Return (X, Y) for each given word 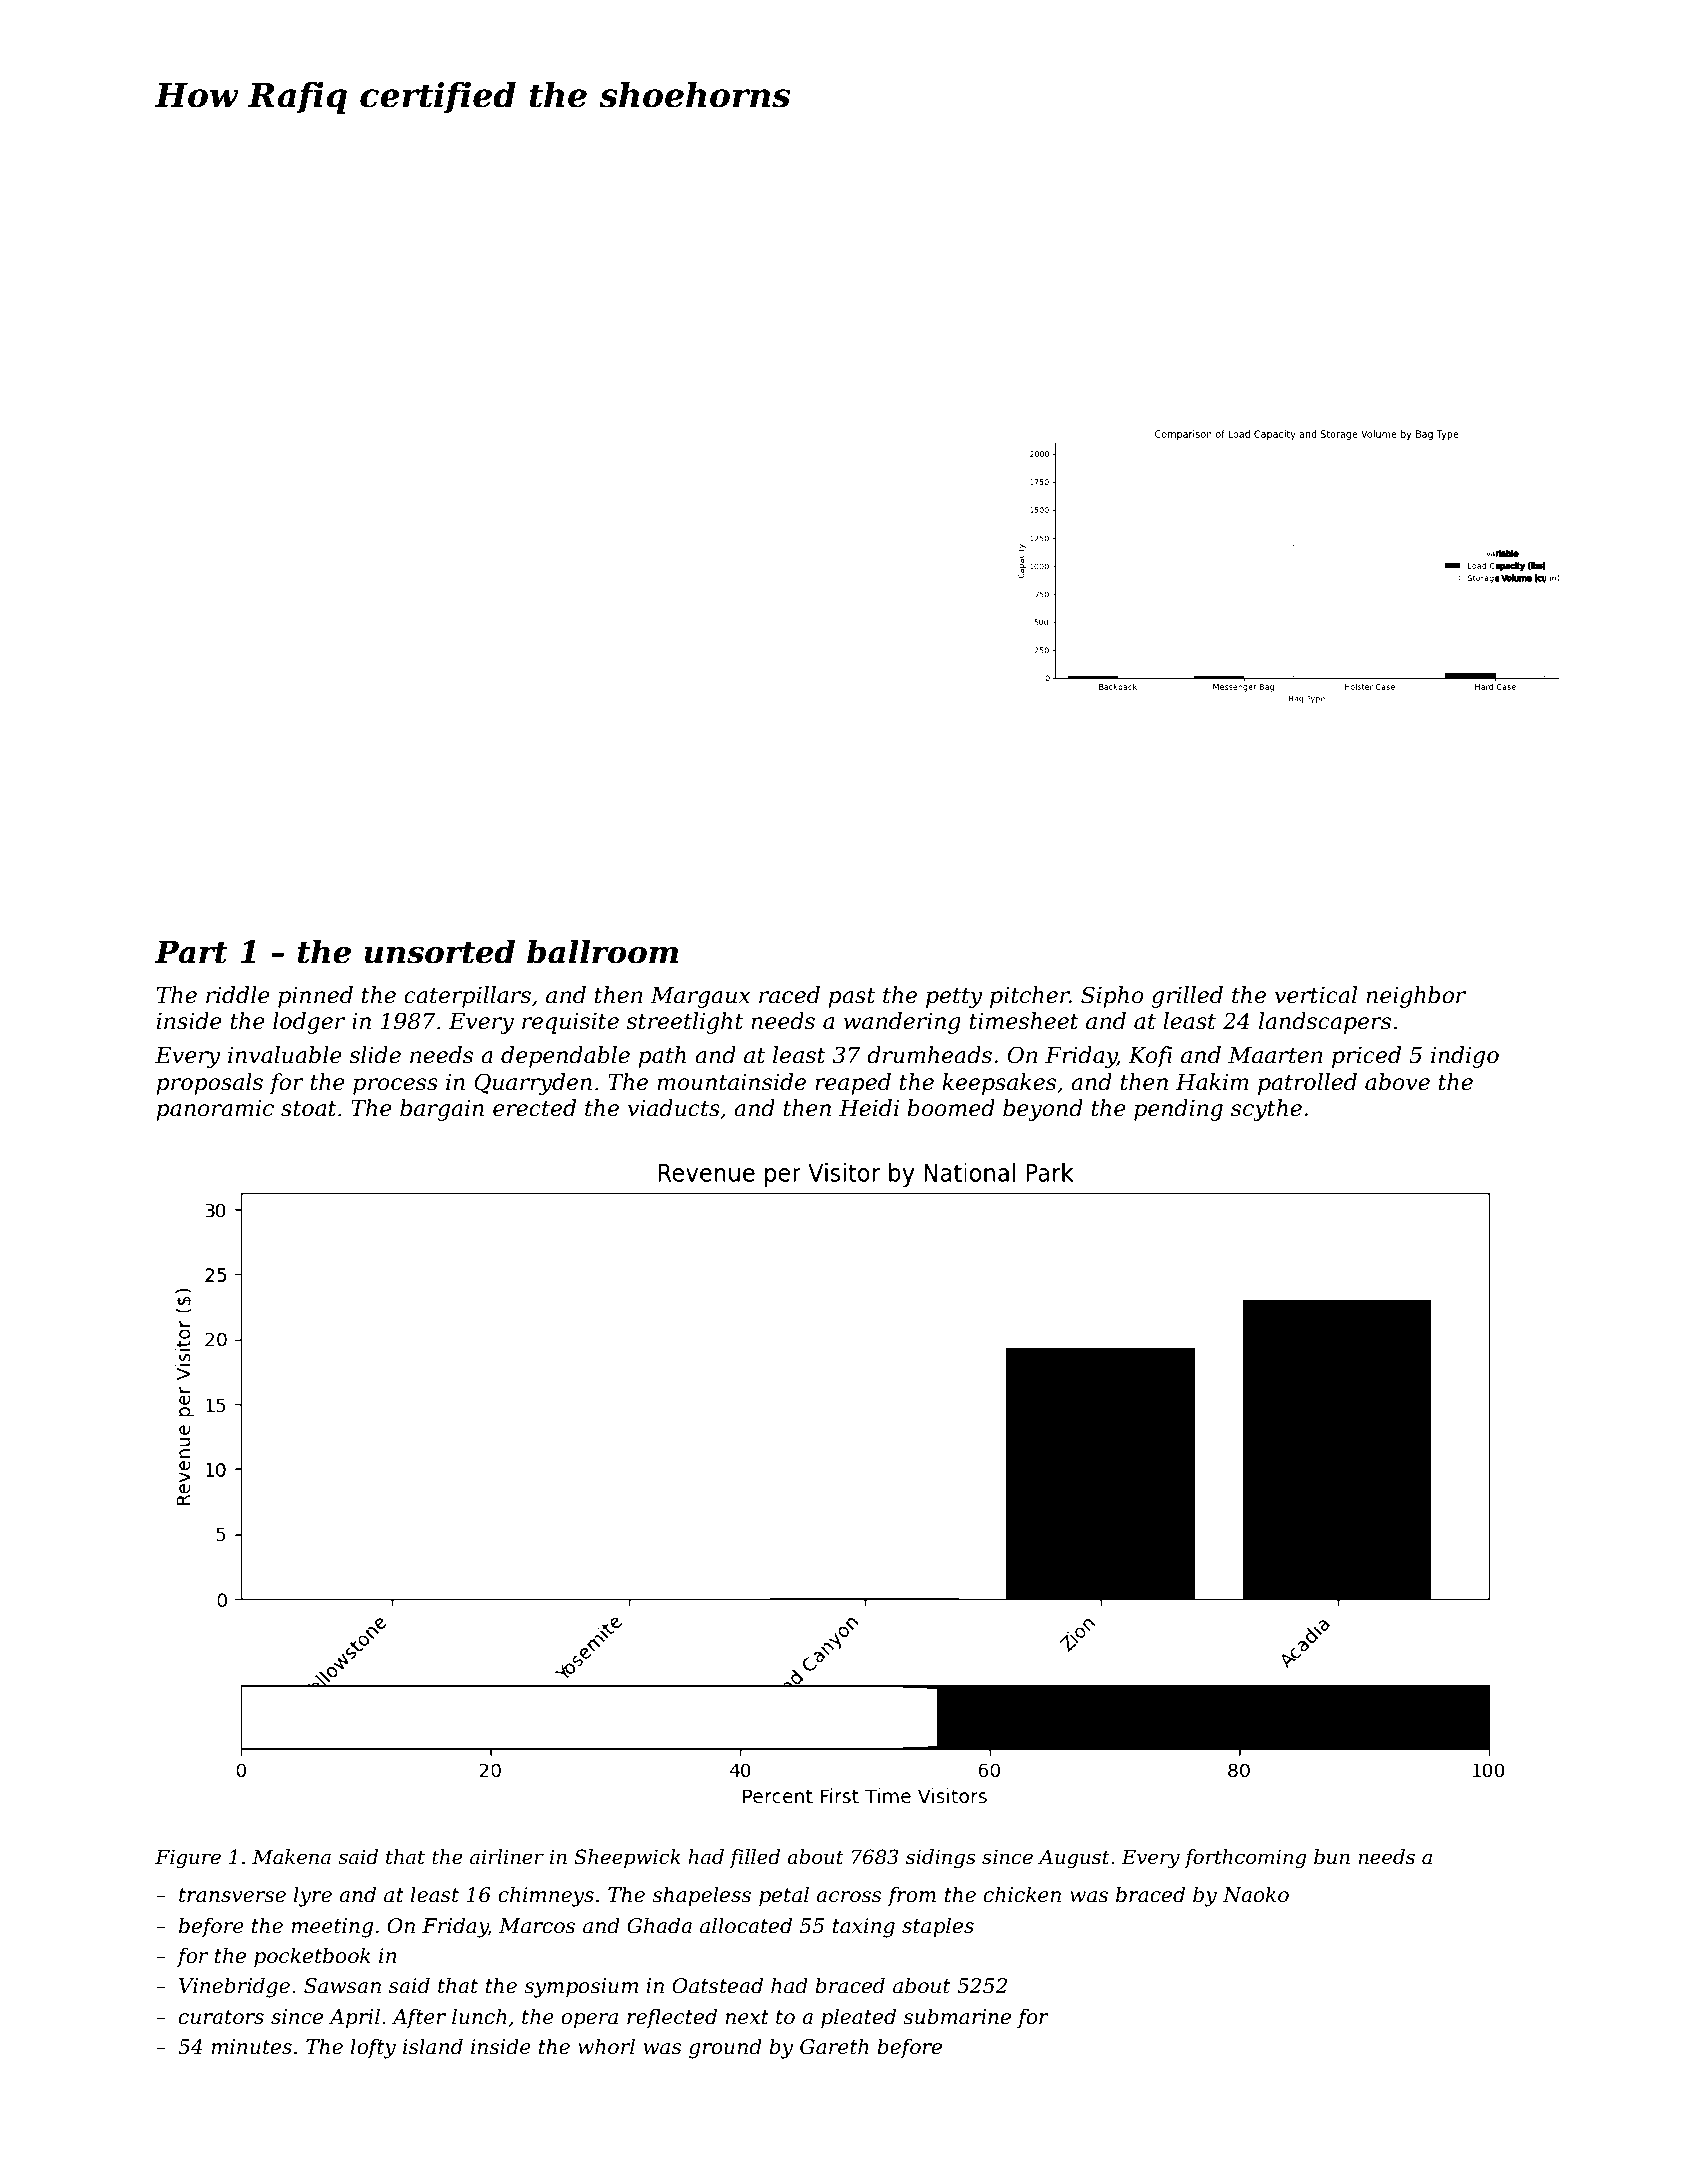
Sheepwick (627, 1858)
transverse (232, 1895)
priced (1366, 1057)
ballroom (602, 951)
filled (754, 1858)
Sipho (1112, 997)
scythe (1266, 1110)
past (851, 998)
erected (534, 1108)
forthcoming (1245, 1859)
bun (1332, 1857)
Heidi (869, 1108)
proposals (209, 1084)
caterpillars (467, 997)
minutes (252, 2047)
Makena (291, 1857)
